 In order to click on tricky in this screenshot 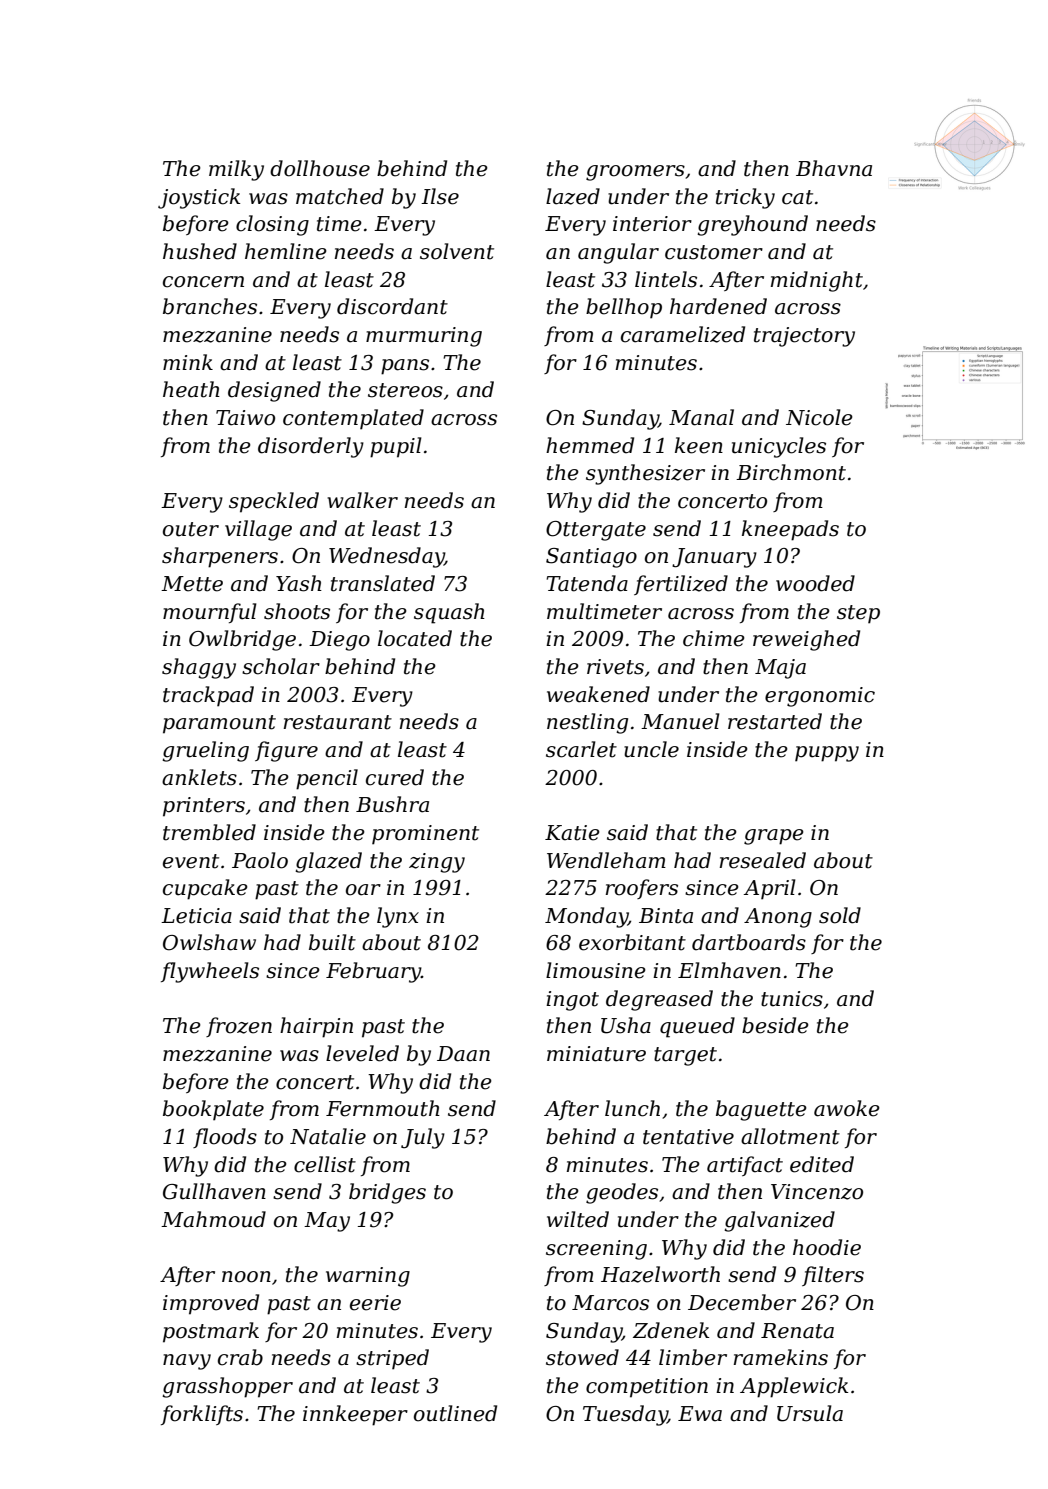, I will do `click(745, 198)`.
